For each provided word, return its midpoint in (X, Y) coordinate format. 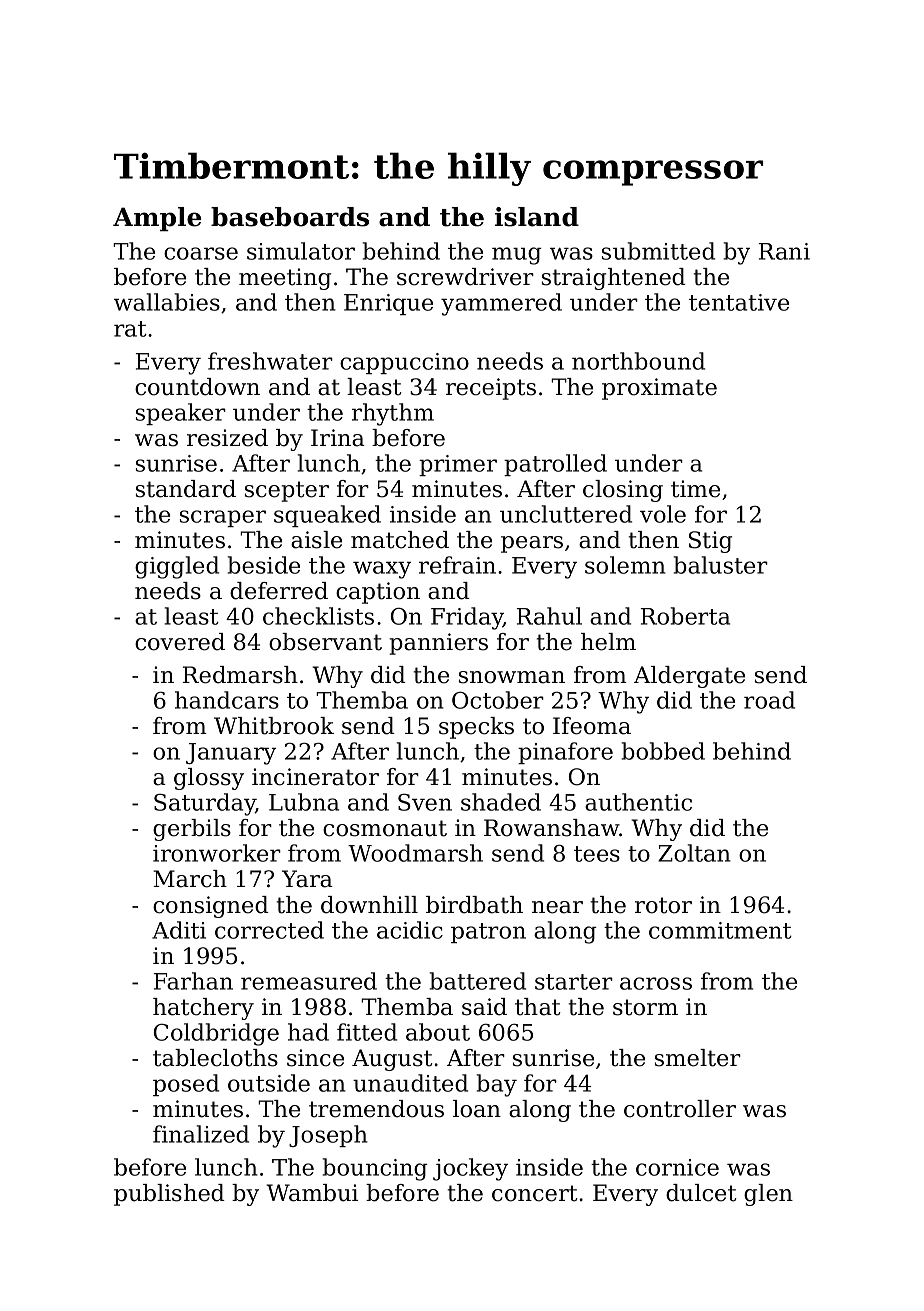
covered (180, 642)
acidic (410, 930)
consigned (211, 907)
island (537, 217)
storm (645, 1007)
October (498, 700)
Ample (157, 219)
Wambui (312, 1193)
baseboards (290, 217)
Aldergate (689, 677)
